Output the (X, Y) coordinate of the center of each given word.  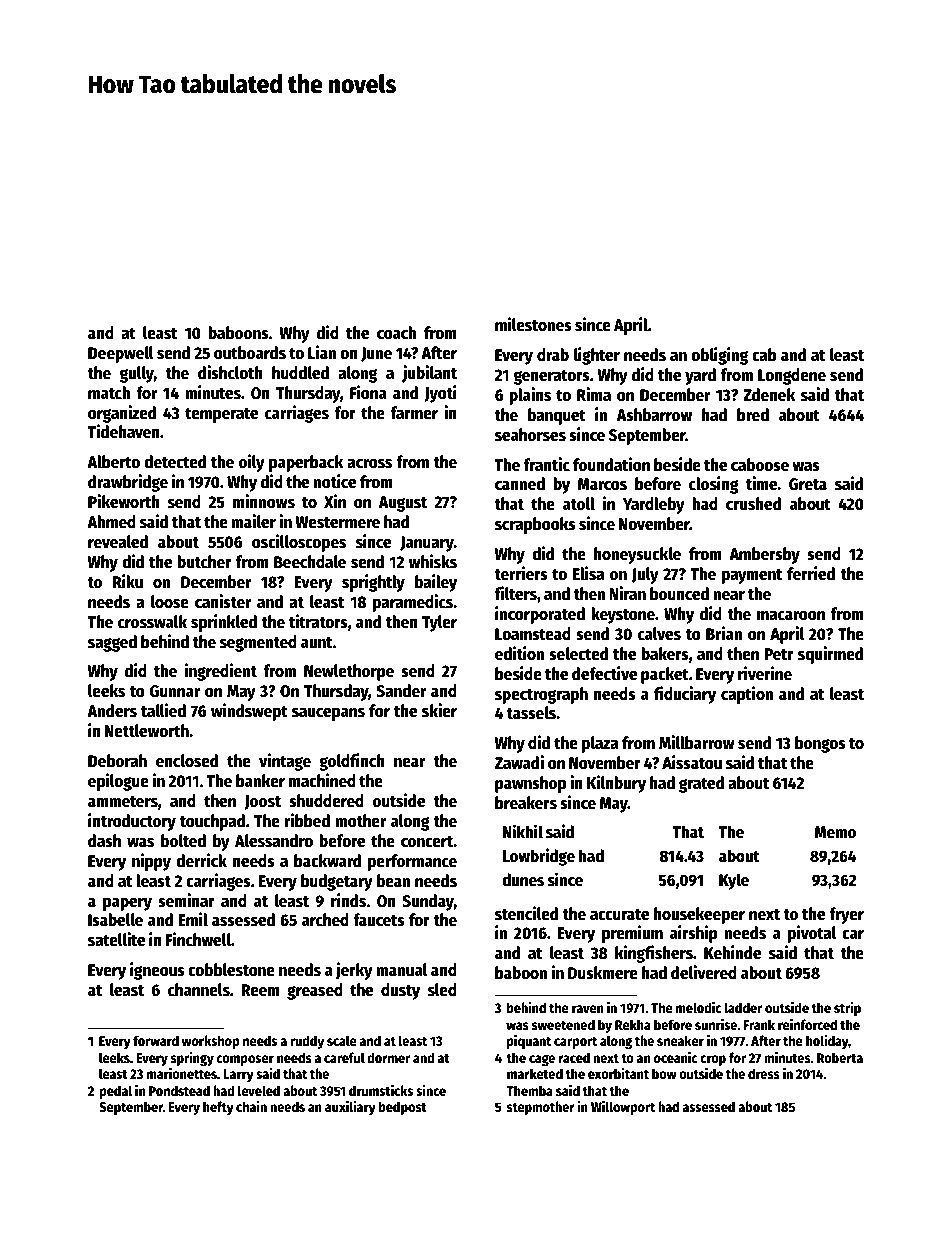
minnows (264, 501)
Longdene (792, 376)
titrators (318, 621)
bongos (820, 744)
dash (104, 841)
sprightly (373, 583)
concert (427, 842)
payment (752, 576)
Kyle (734, 881)
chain (251, 1106)
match (109, 393)
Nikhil (523, 831)
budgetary (337, 882)
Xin (335, 501)
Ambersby (764, 555)
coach (396, 333)
